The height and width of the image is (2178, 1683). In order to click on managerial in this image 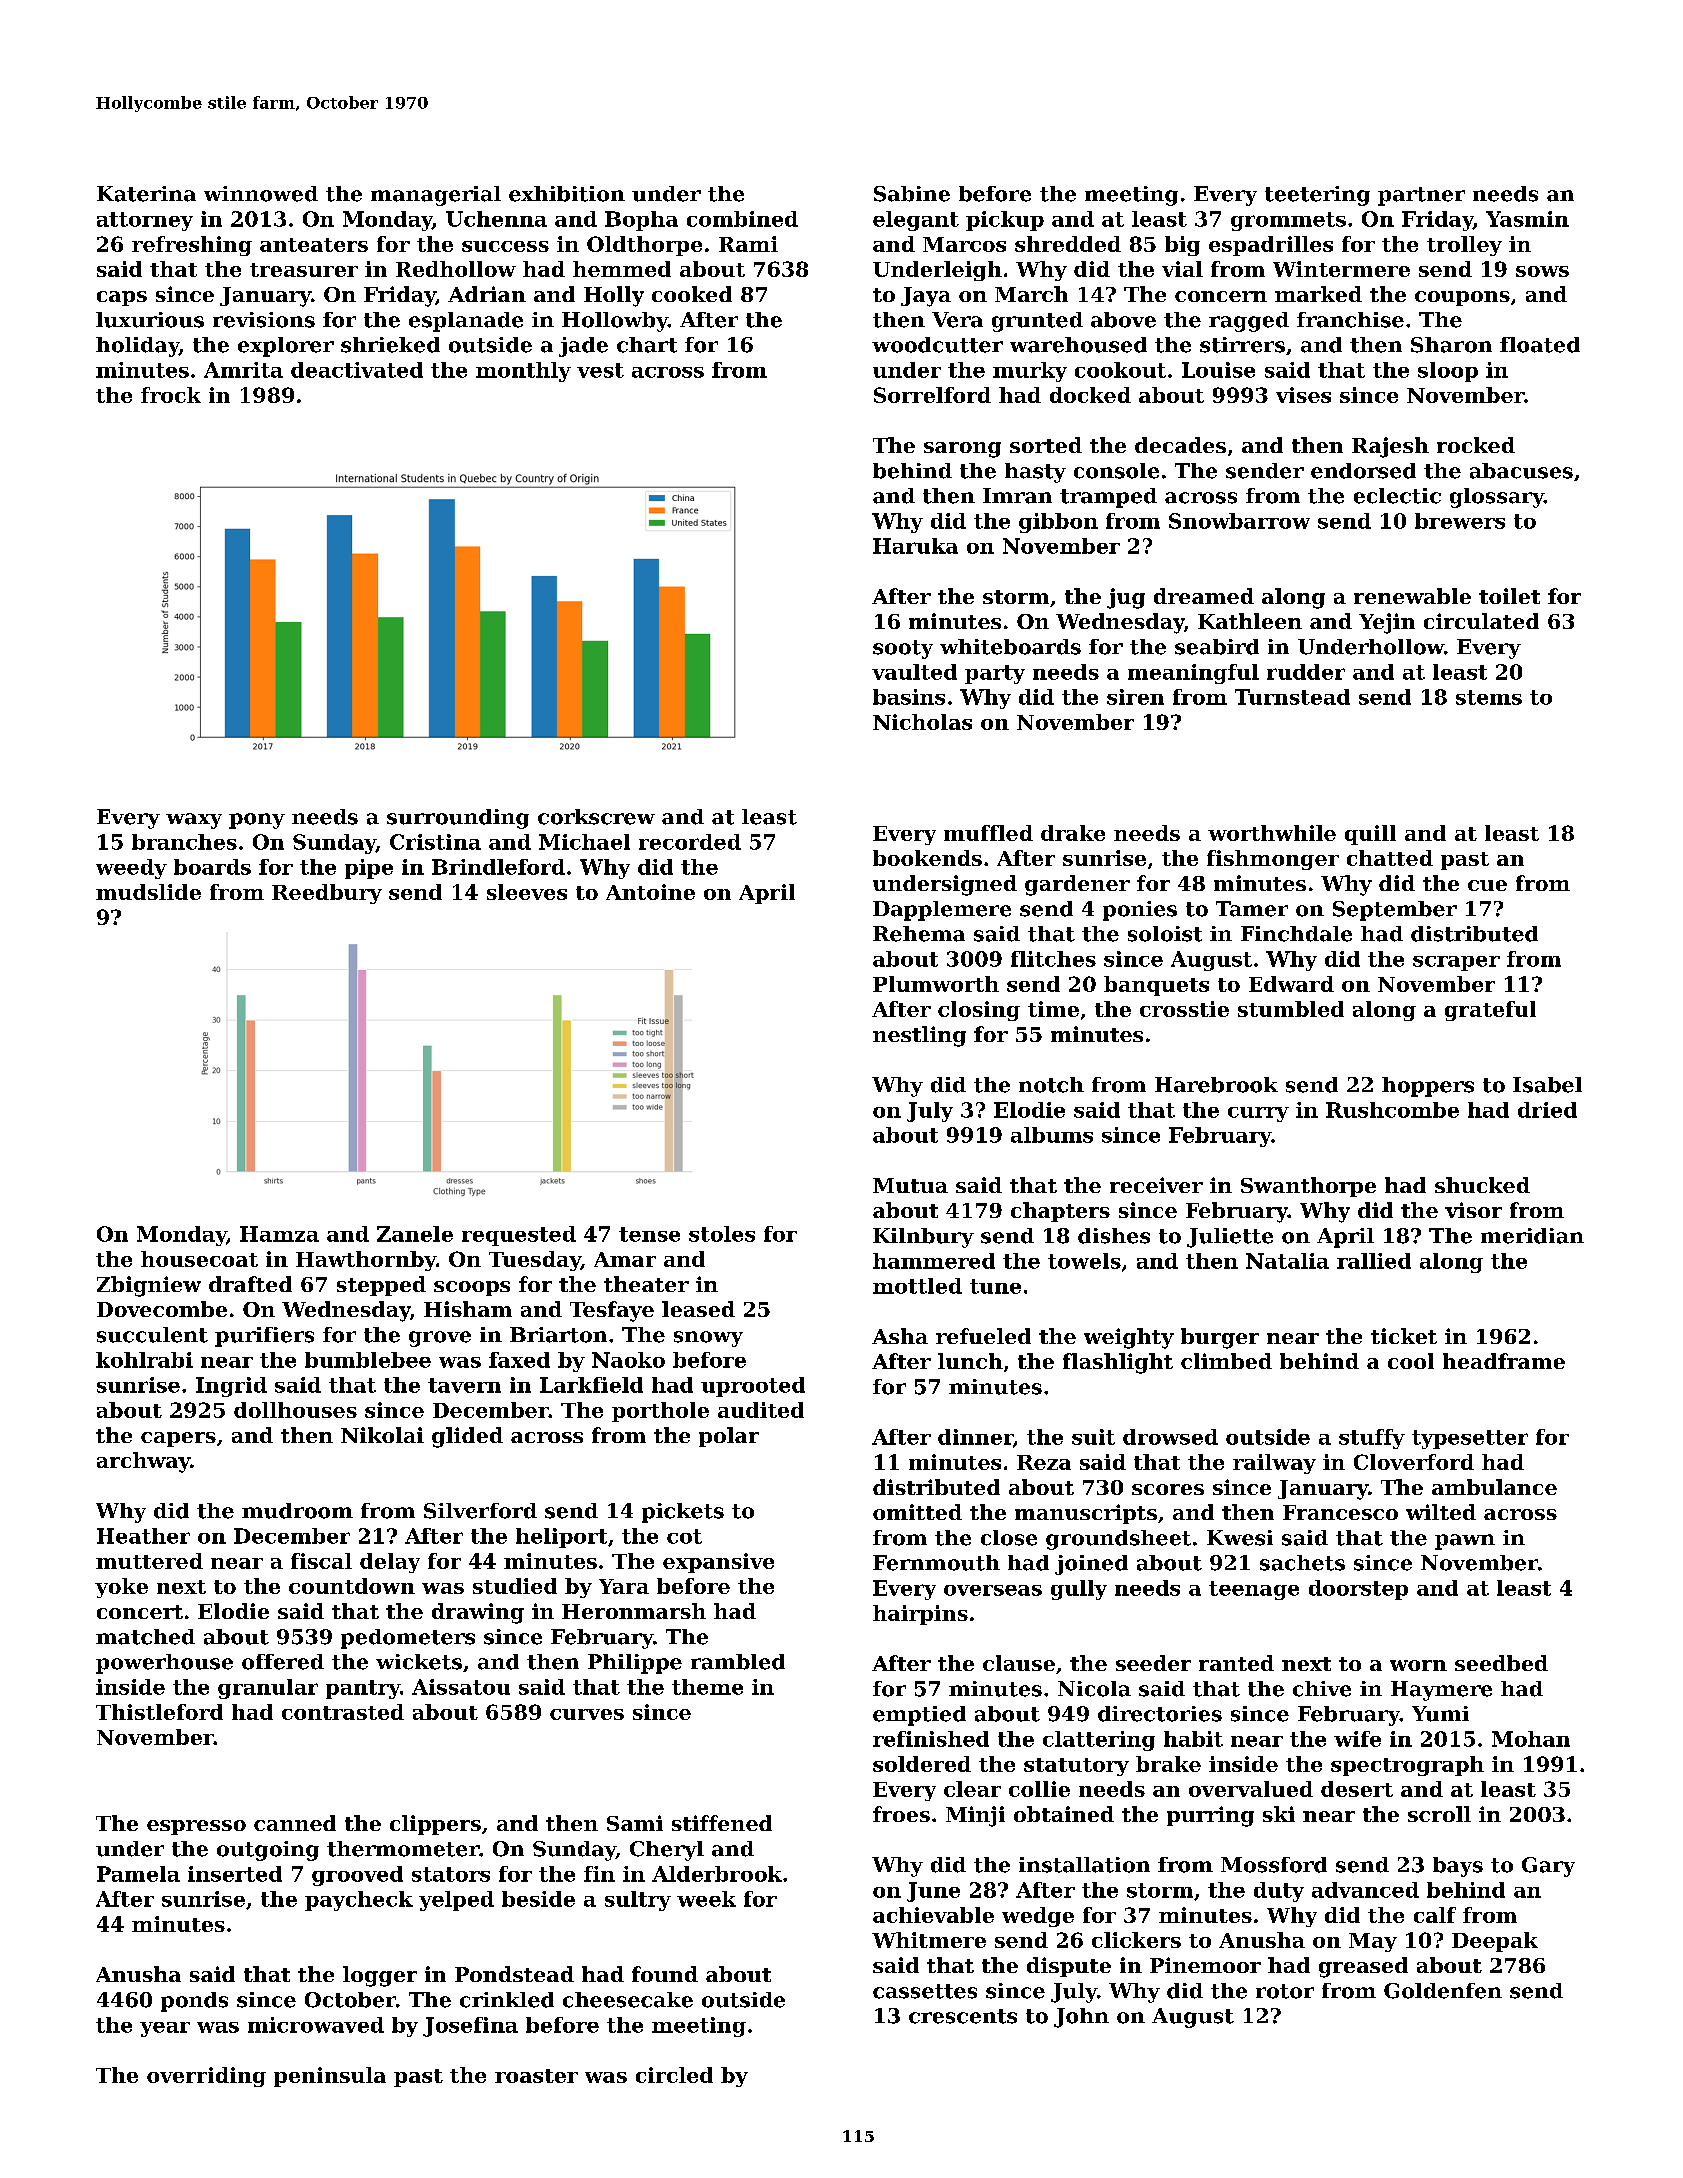, I will do `click(436, 196)`.
